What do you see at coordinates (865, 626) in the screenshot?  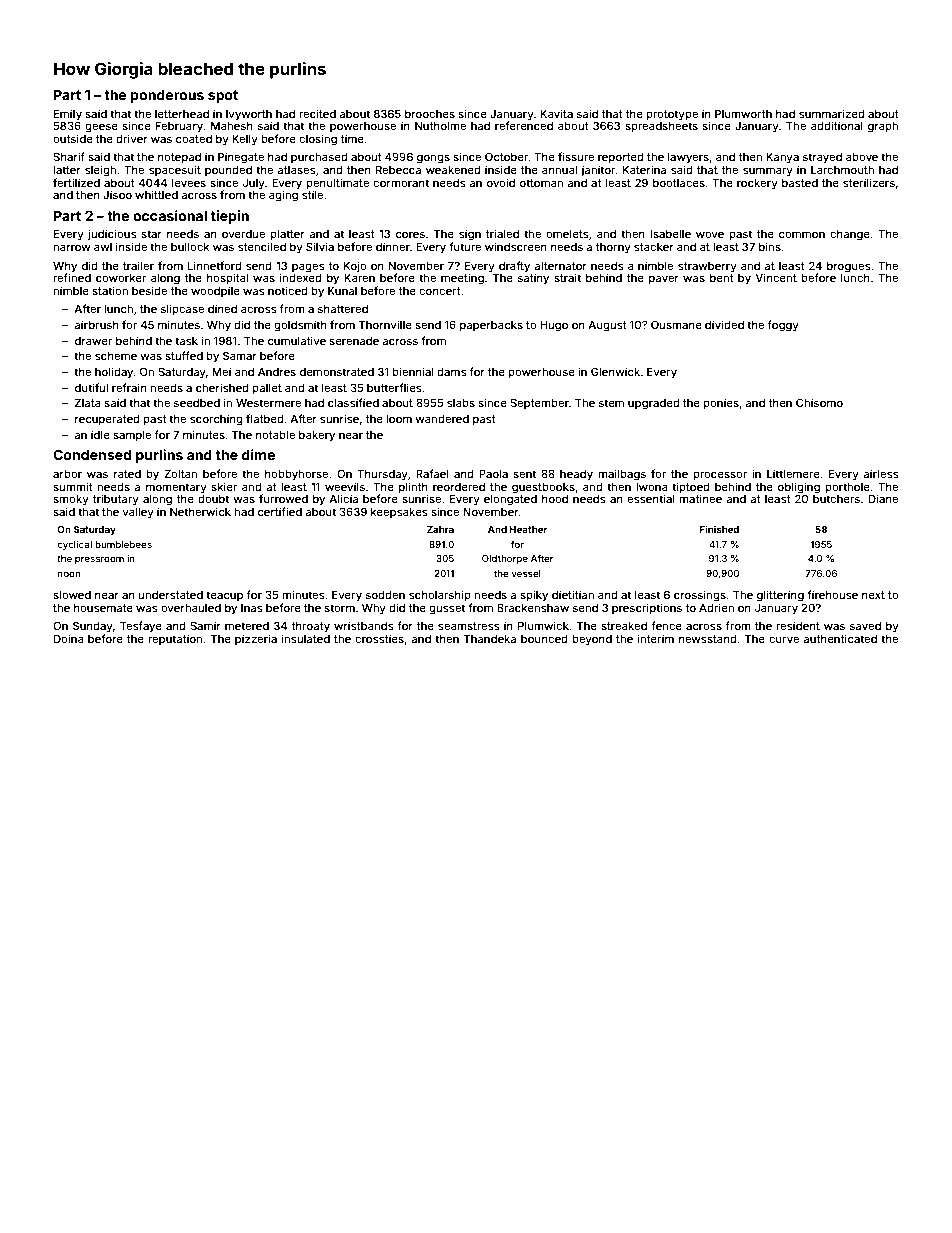 I see `saved` at bounding box center [865, 626].
